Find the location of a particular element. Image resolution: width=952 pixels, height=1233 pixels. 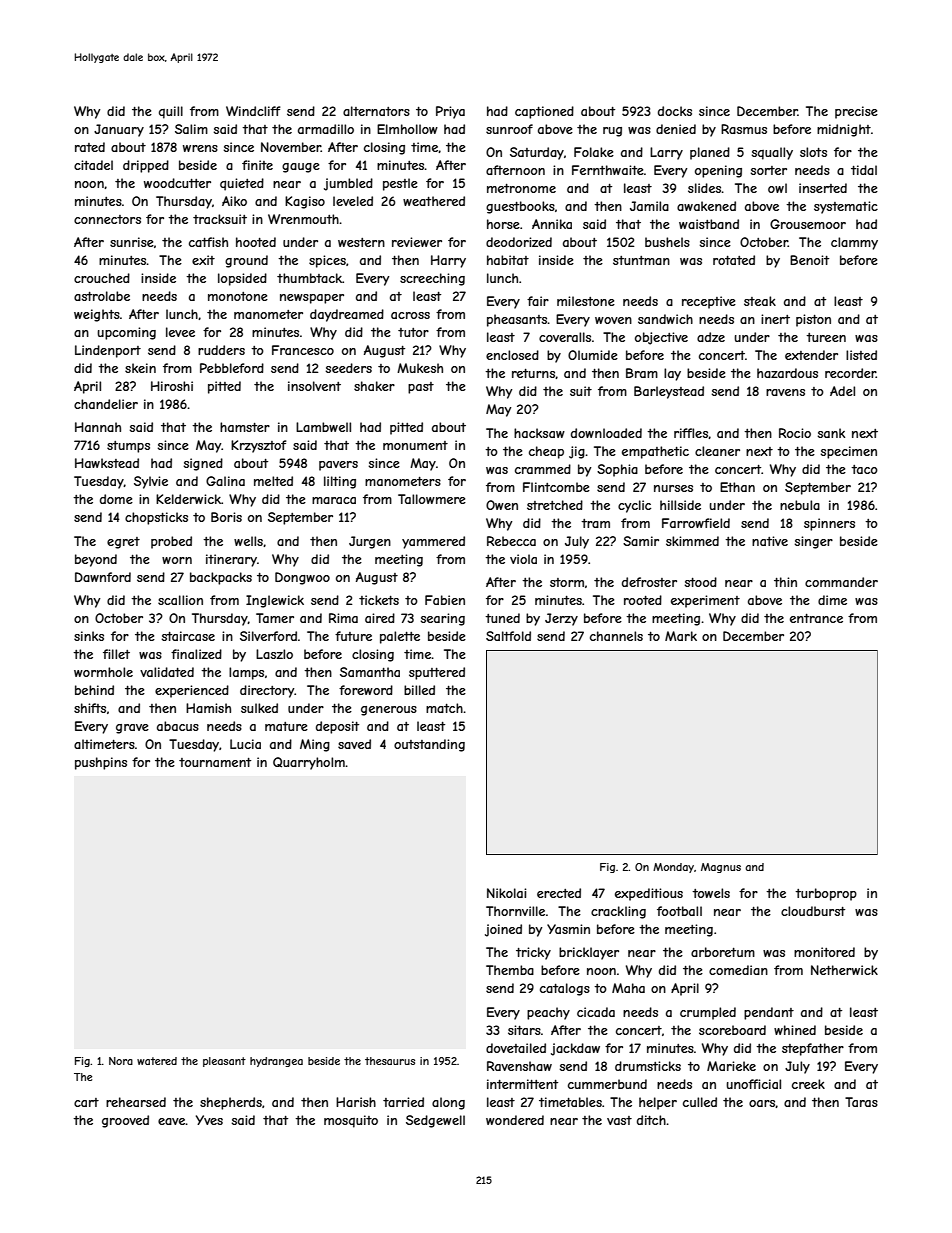

wormhole is located at coordinates (103, 672).
